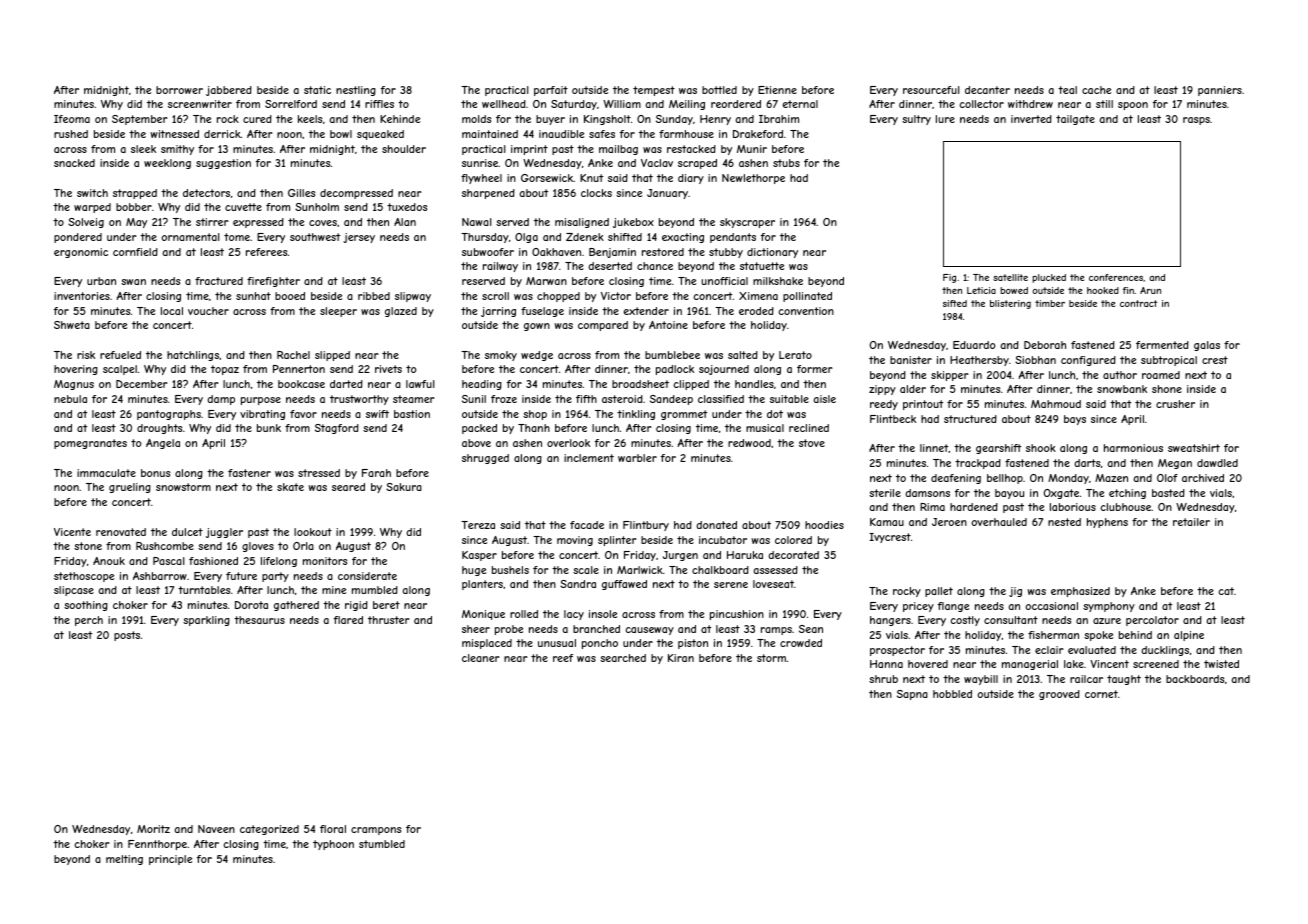  What do you see at coordinates (640, 570) in the screenshot?
I see `Marlwick` at bounding box center [640, 570].
